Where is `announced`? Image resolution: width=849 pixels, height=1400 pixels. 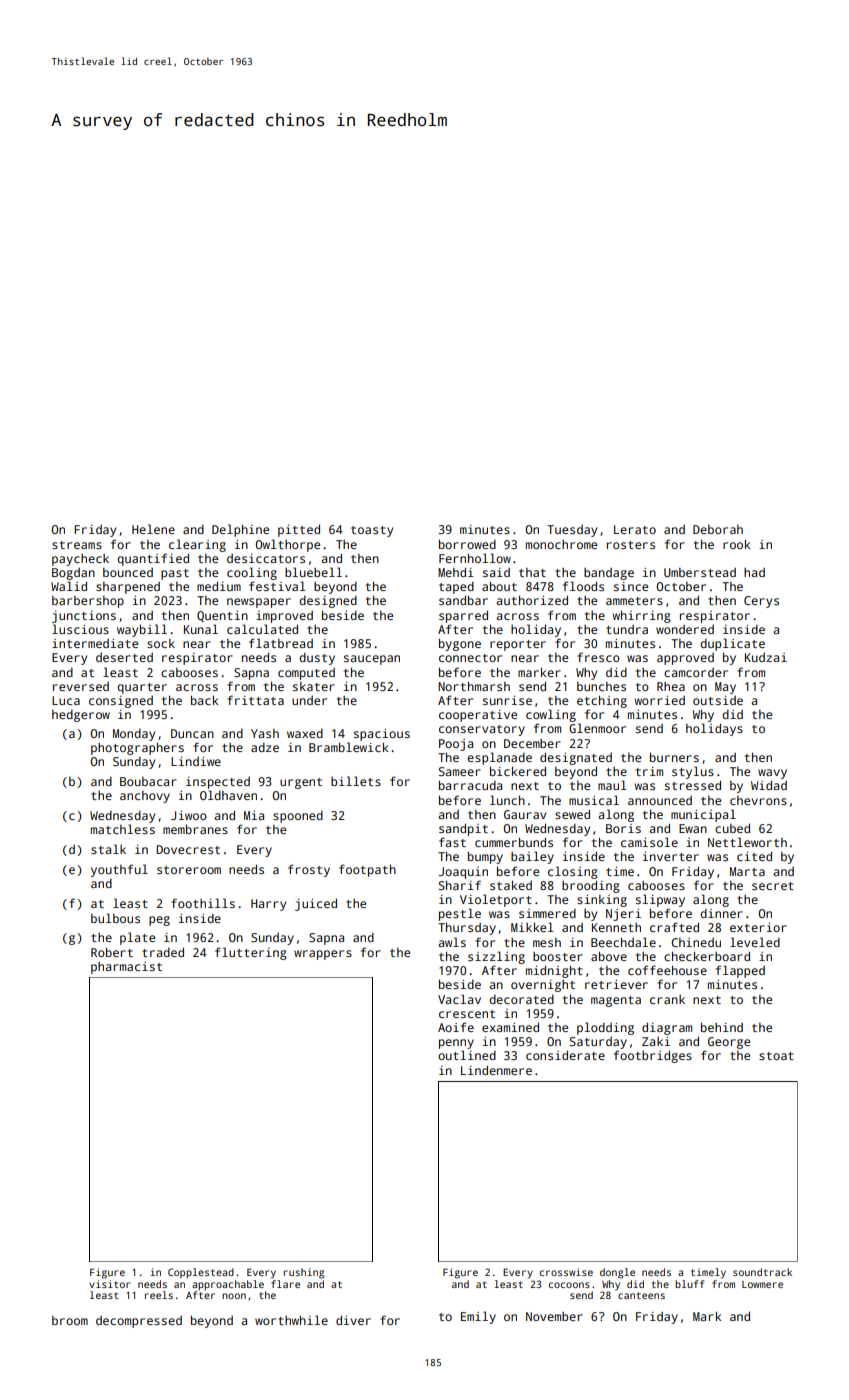
announced is located at coordinates (660, 800).
